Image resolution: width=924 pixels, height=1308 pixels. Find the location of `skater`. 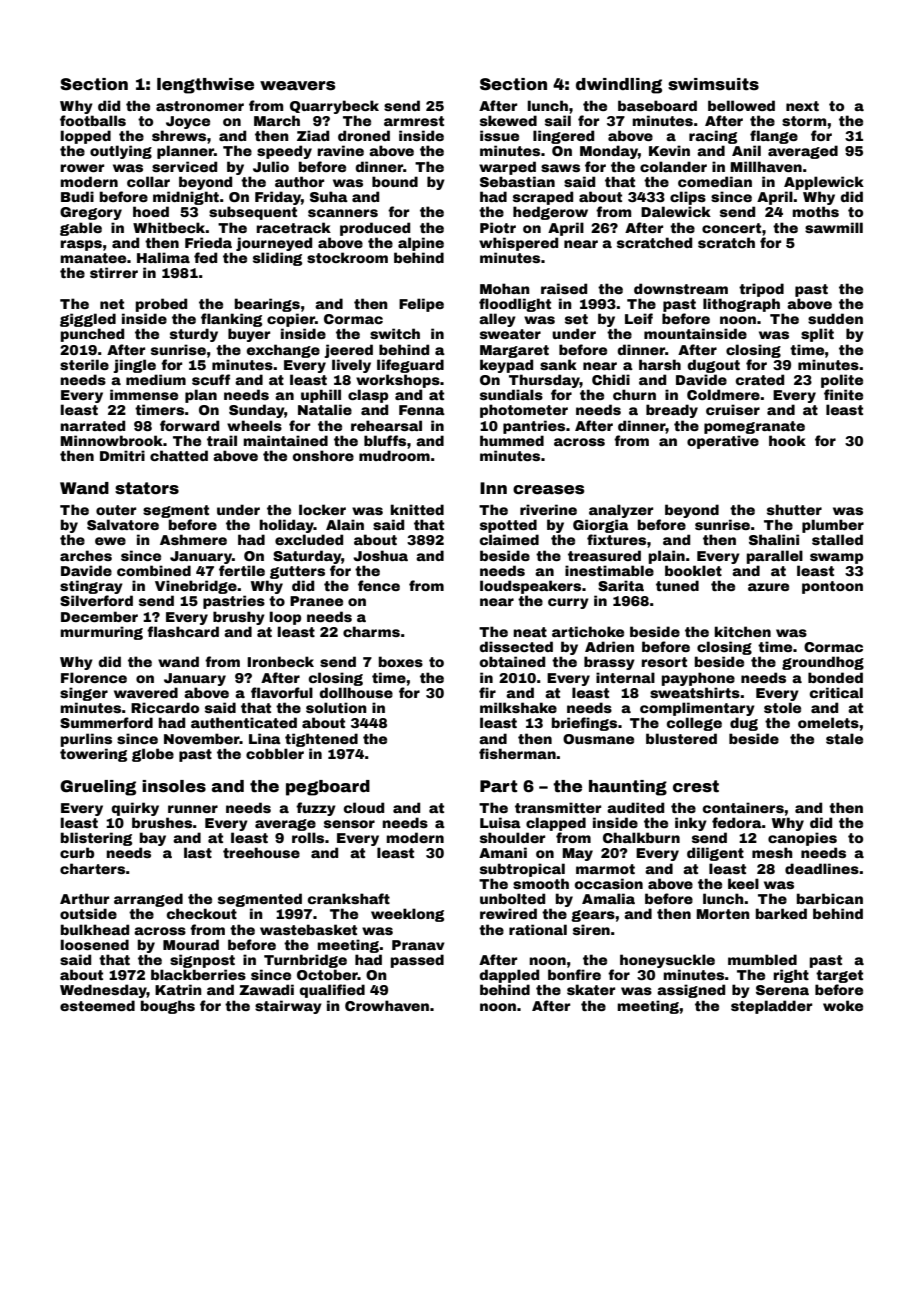

skater is located at coordinates (591, 989).
